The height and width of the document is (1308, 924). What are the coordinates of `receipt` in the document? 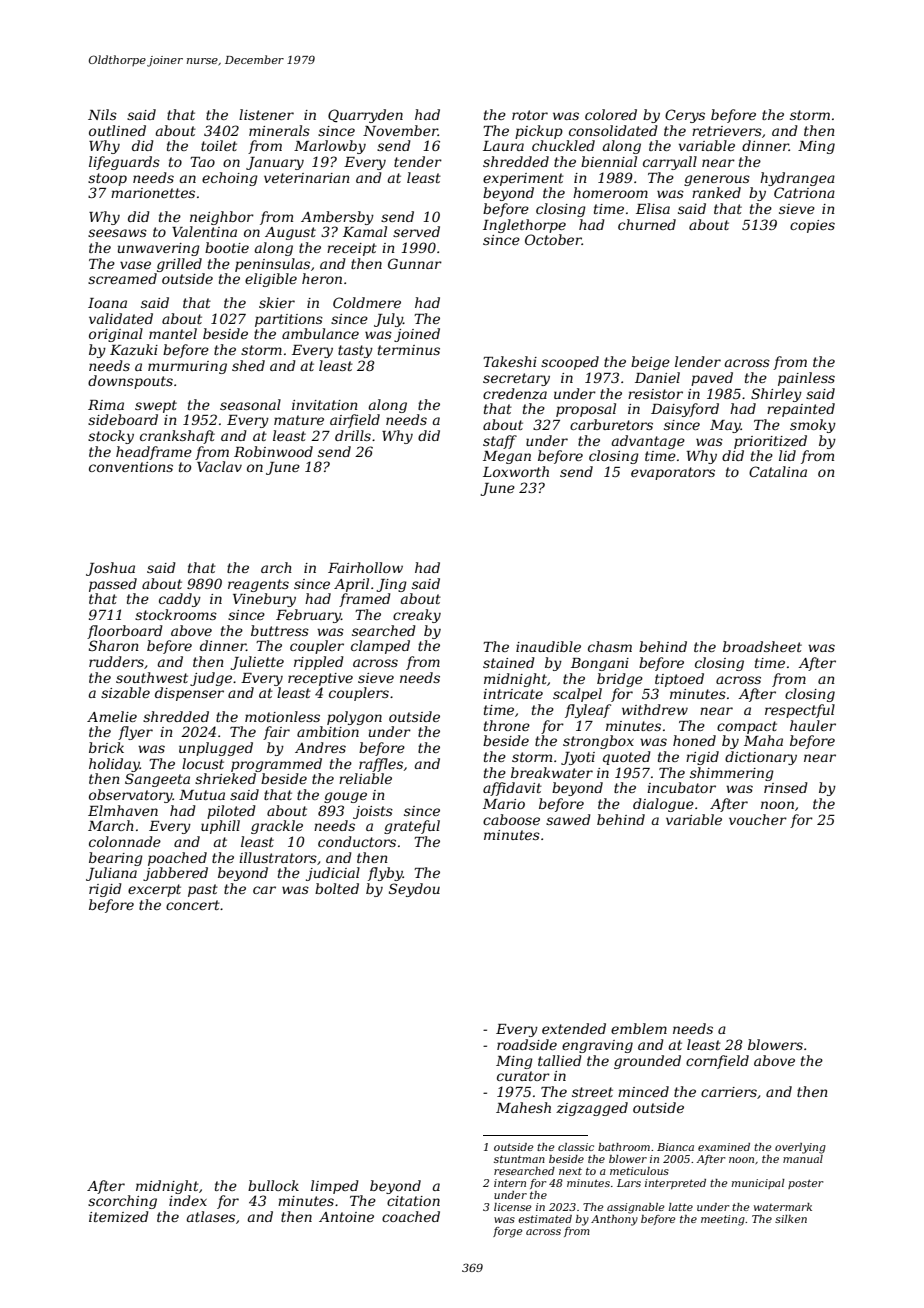 It's located at (352, 249).
